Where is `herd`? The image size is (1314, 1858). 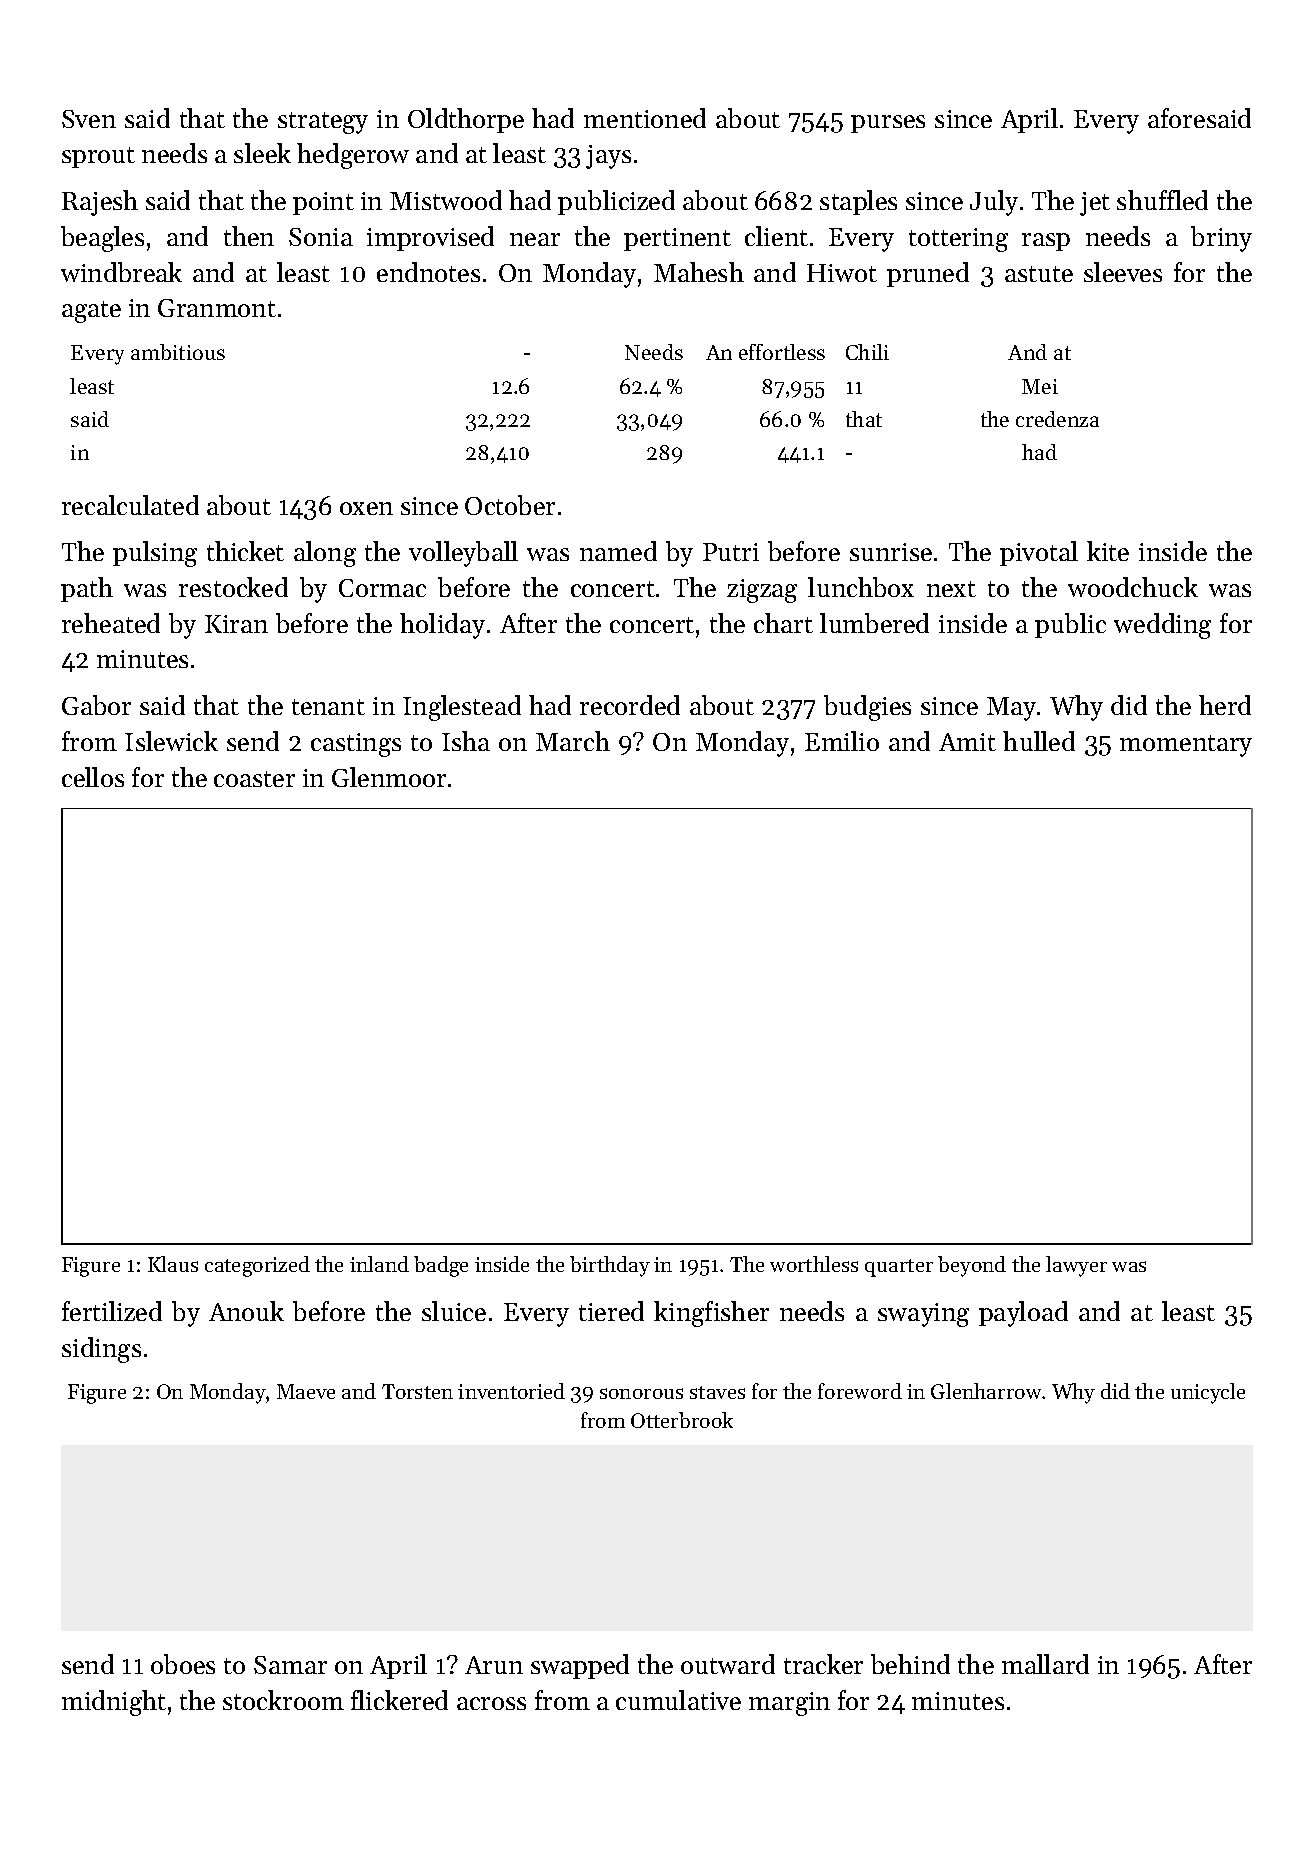
herd is located at coordinates (1225, 705).
